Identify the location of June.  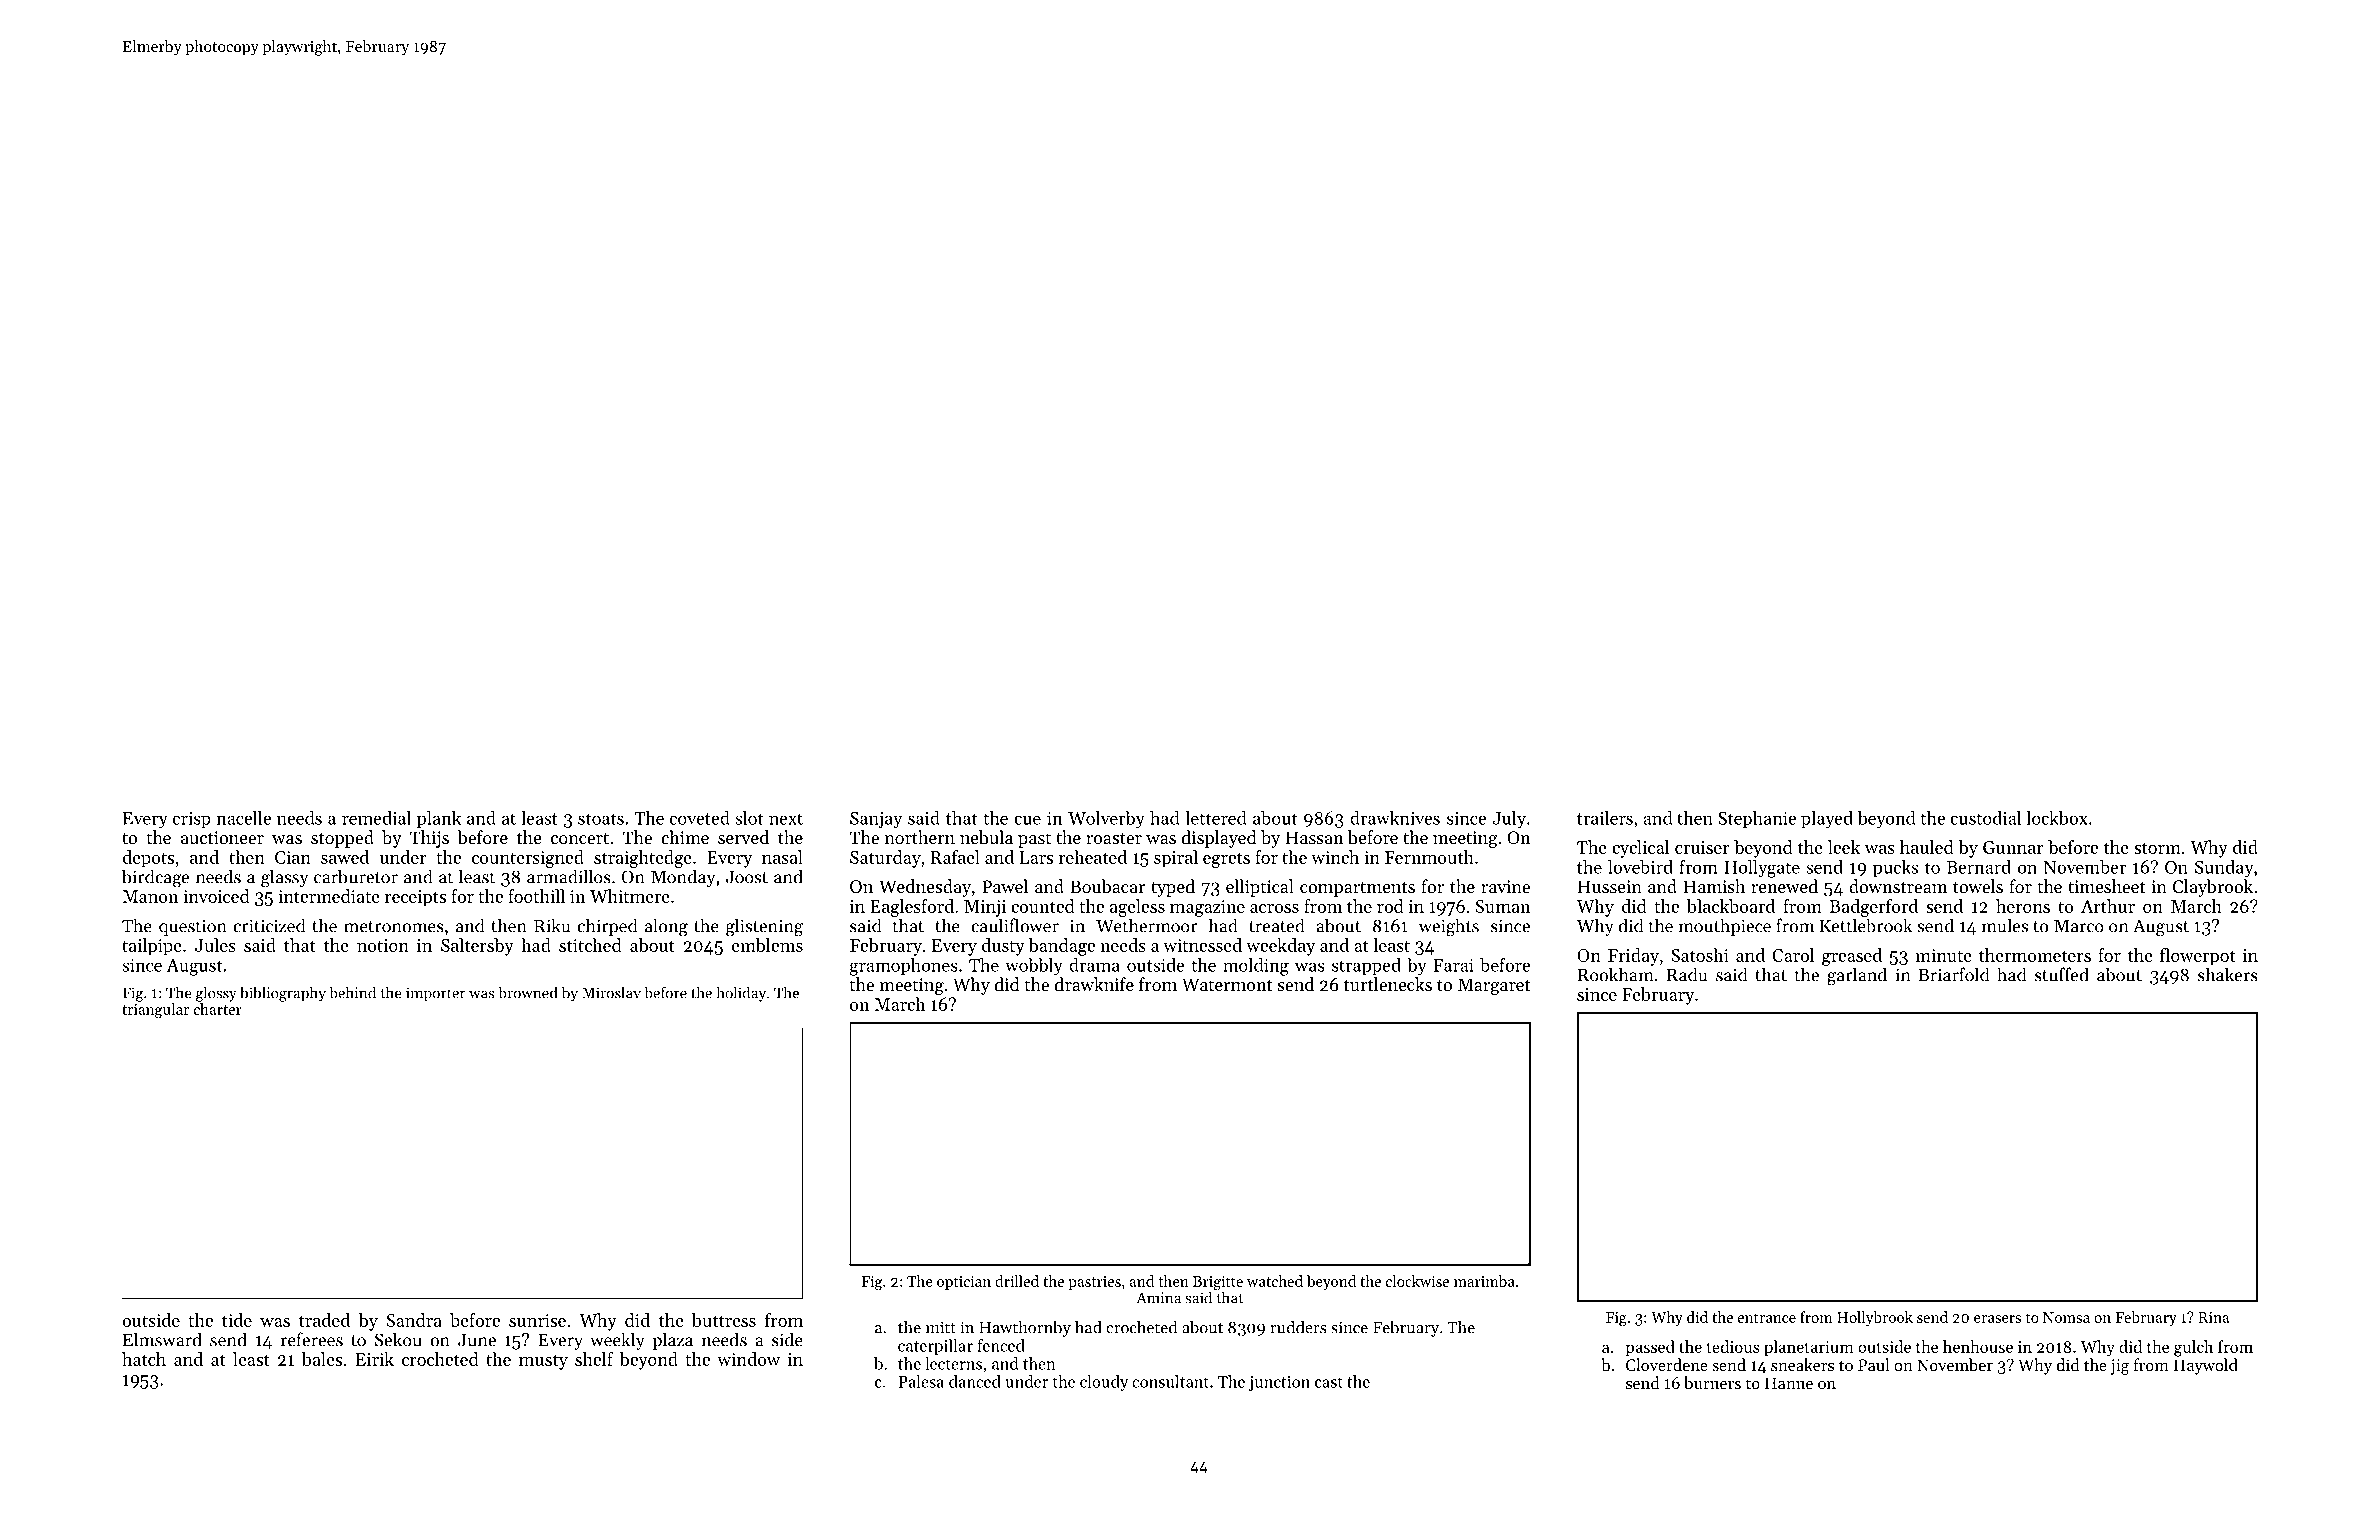
(477, 1340).
